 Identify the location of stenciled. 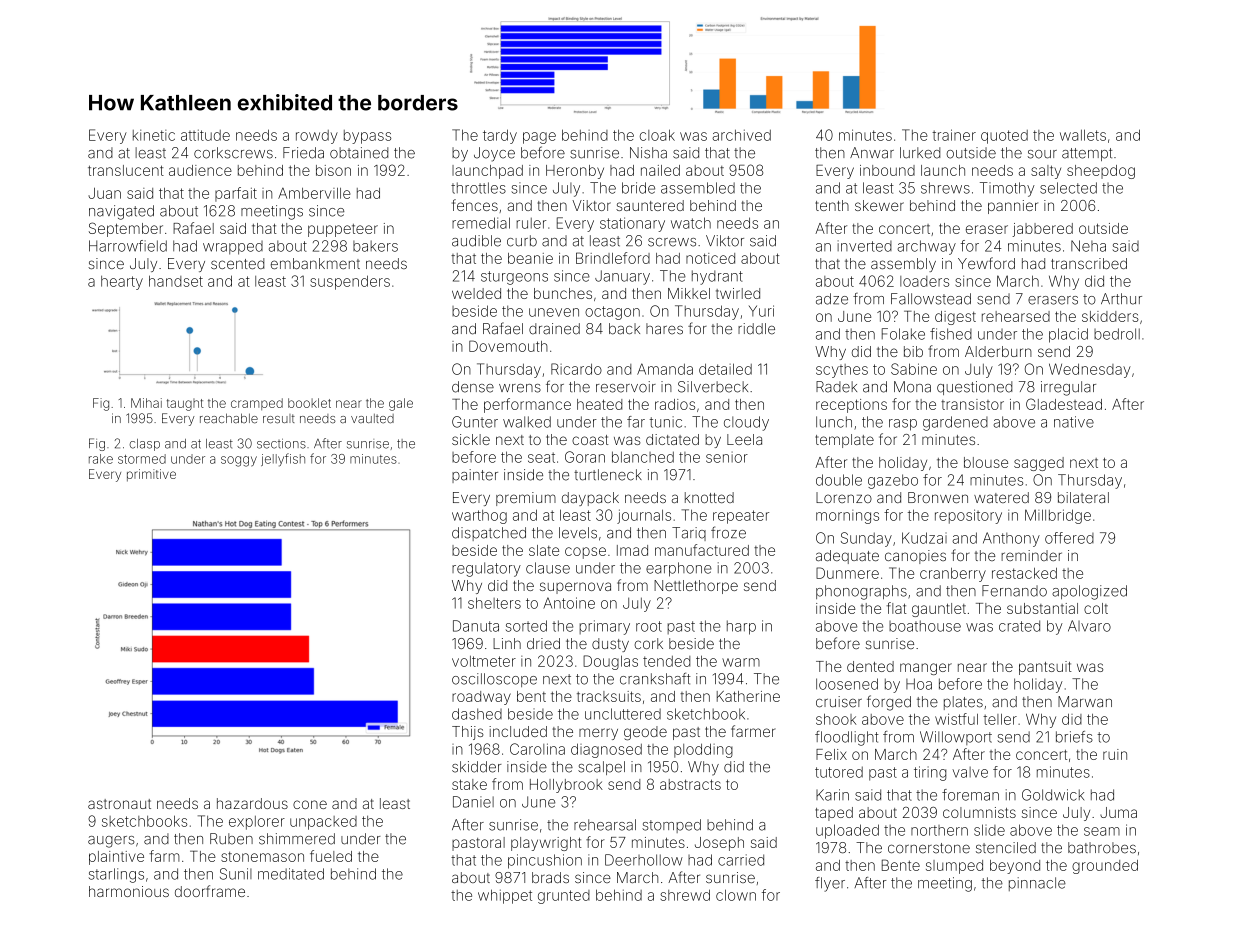
(1006, 848).
